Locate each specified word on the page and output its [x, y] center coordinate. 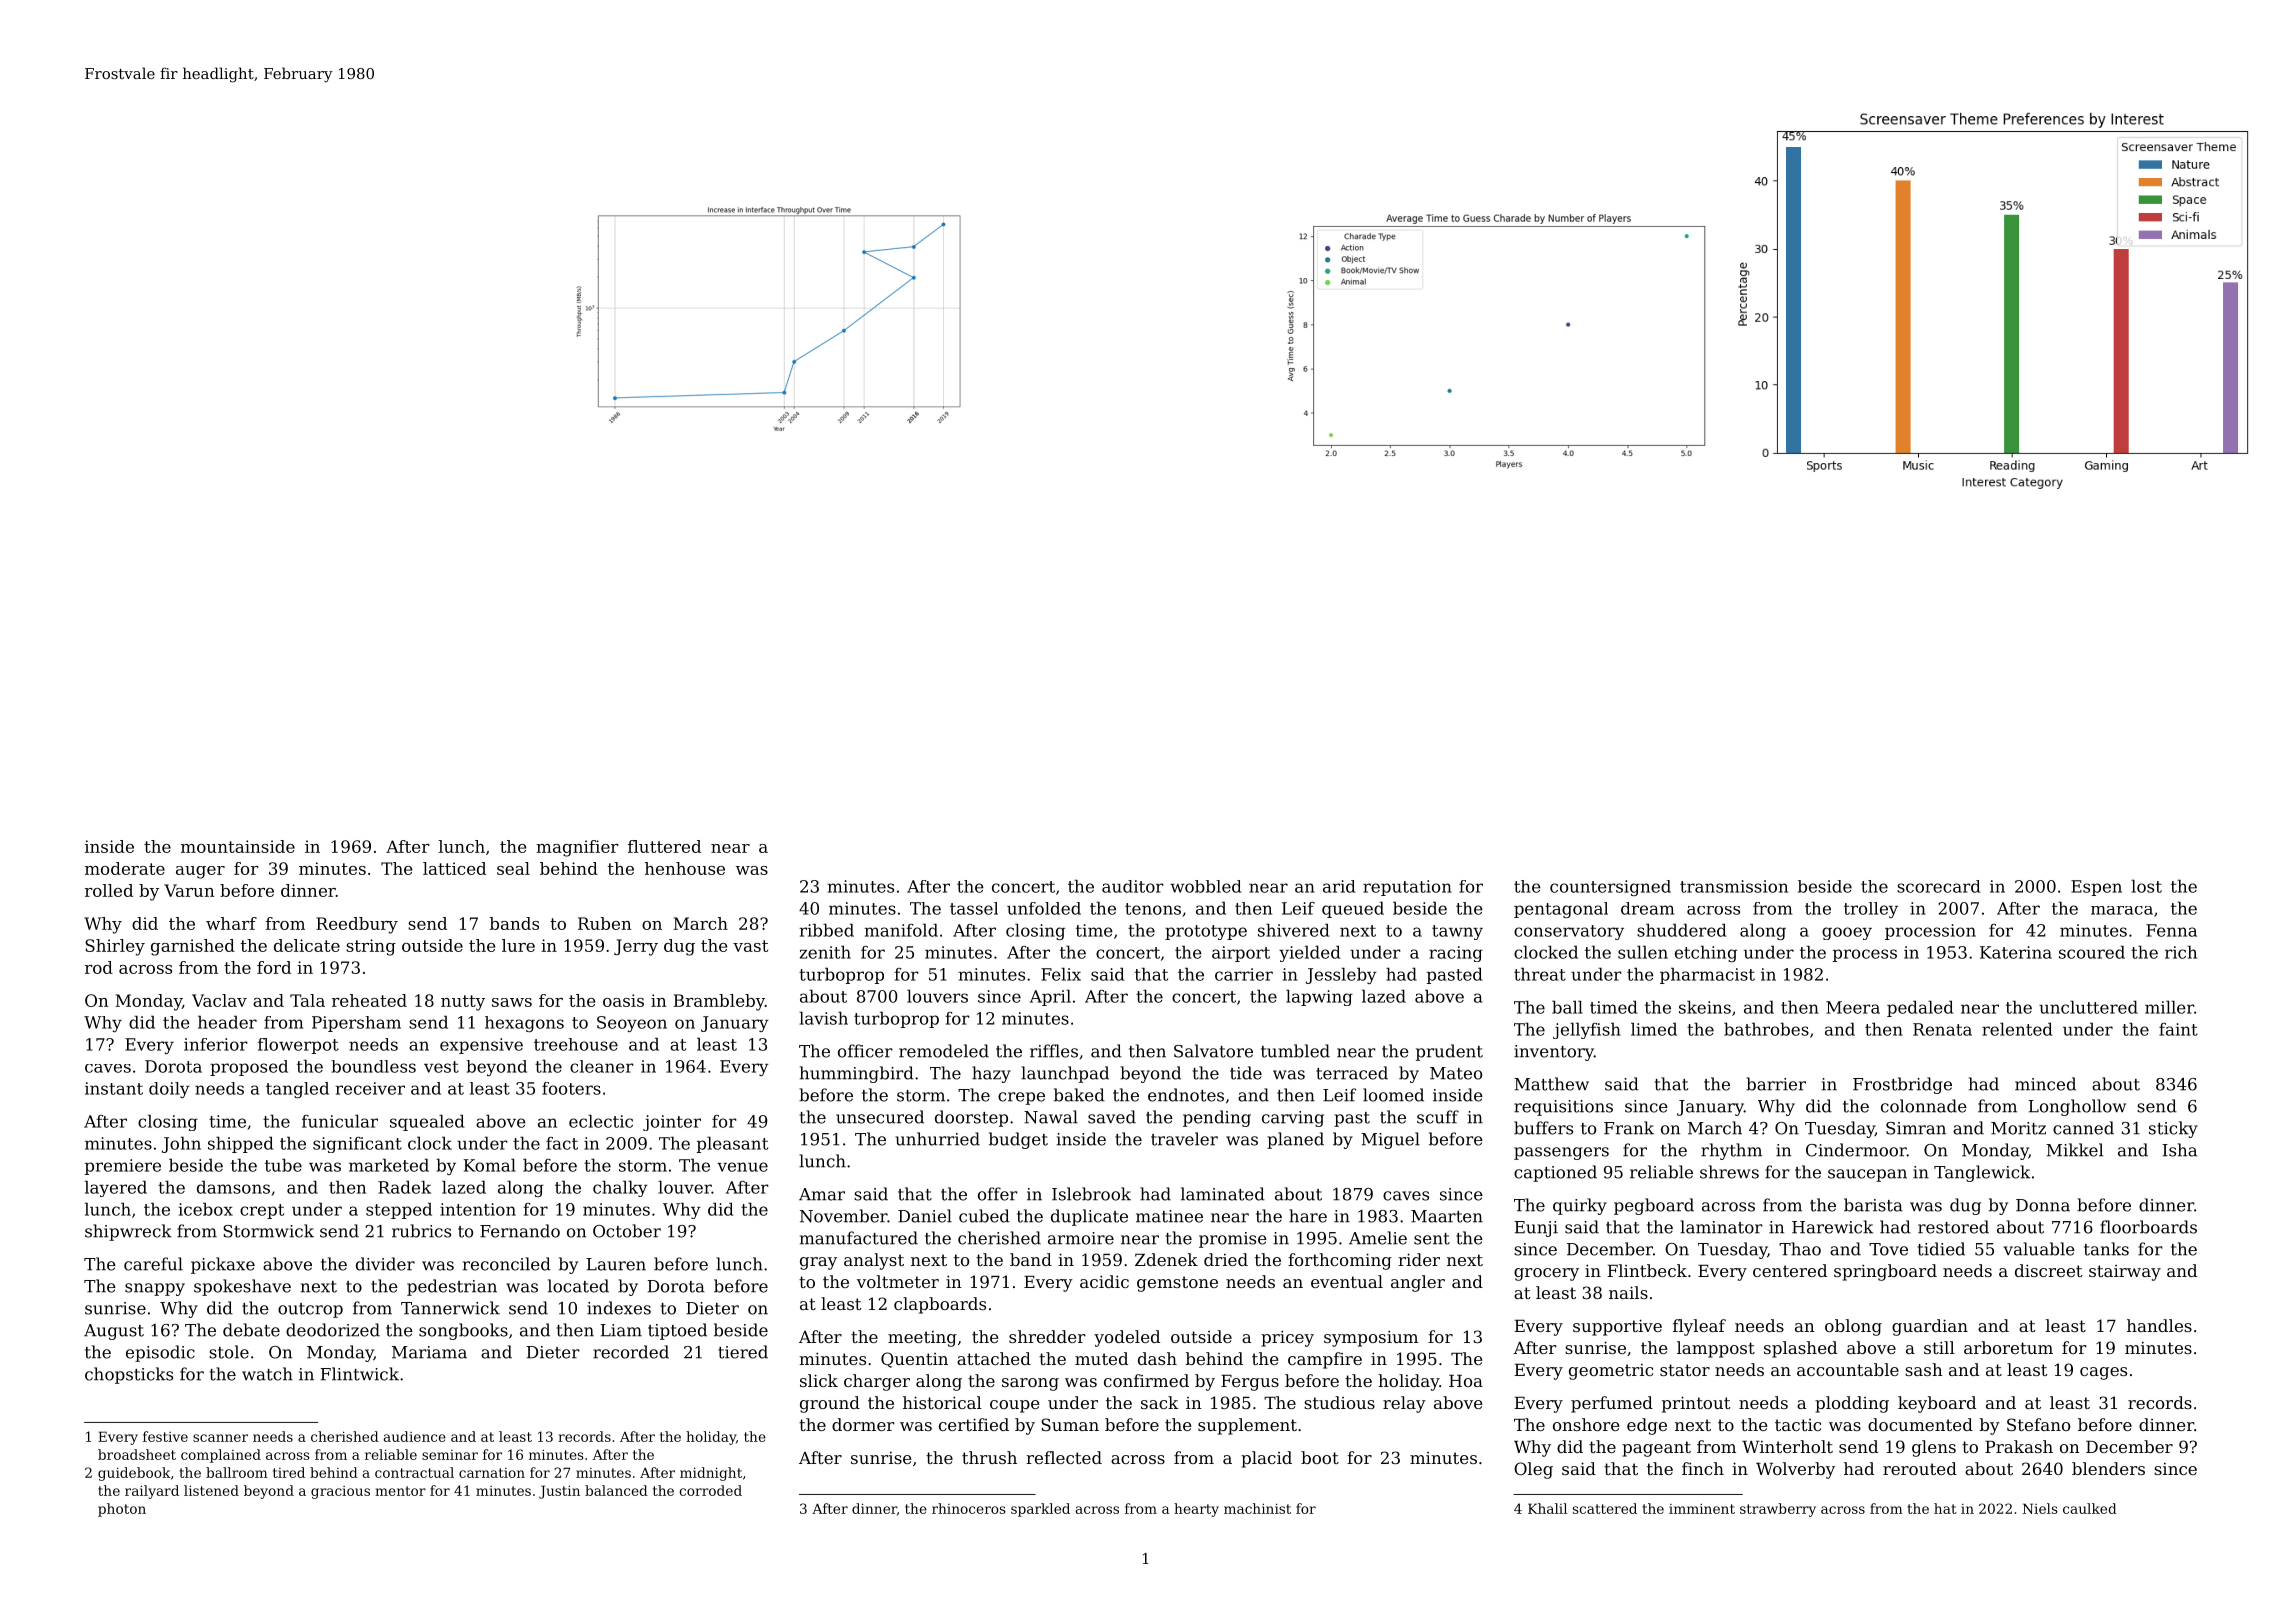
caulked [2090, 1508]
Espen [2096, 888]
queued [1353, 909]
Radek [404, 1187]
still [1939, 1347]
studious [1339, 1402]
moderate [125, 868]
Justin [559, 1492]
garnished [193, 947]
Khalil [1547, 1508]
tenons [1153, 909]
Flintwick [359, 1374]
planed [1295, 1140]
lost [2146, 886]
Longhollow [2077, 1107]
